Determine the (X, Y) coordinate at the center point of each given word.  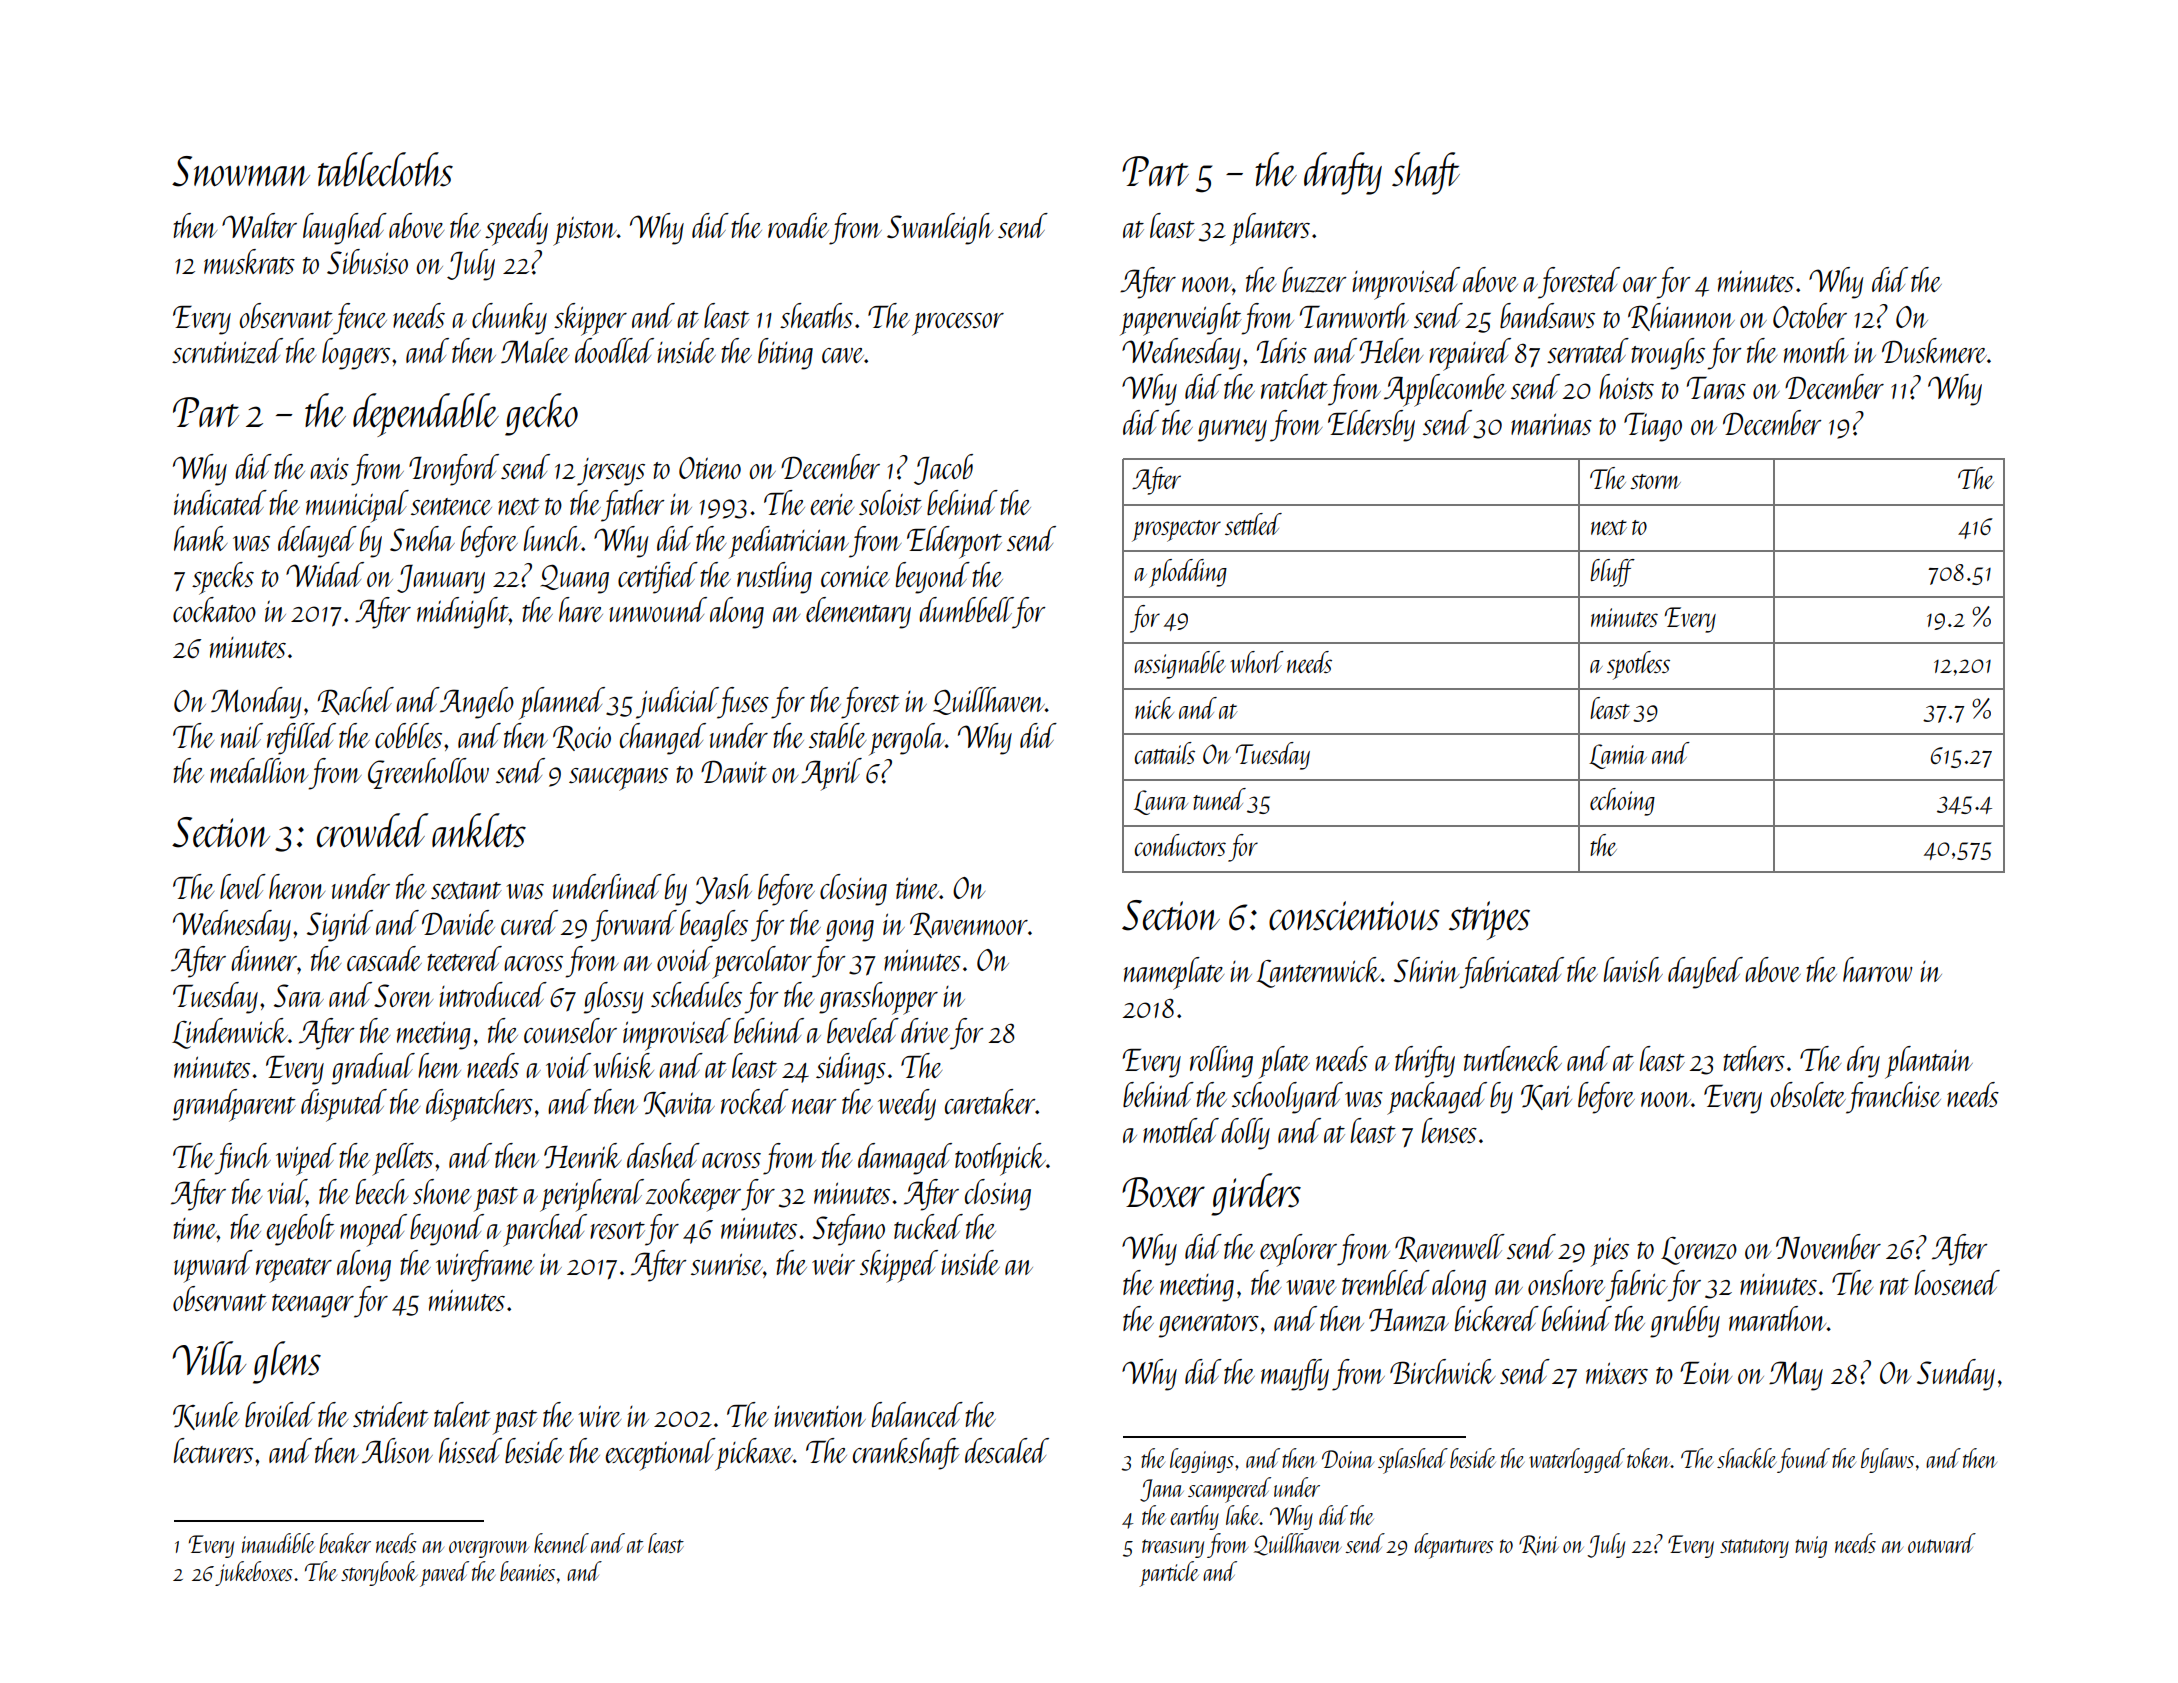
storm (1655, 481)
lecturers (213, 1450)
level (243, 886)
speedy (516, 229)
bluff (1612, 573)
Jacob (943, 469)
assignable (1180, 665)
